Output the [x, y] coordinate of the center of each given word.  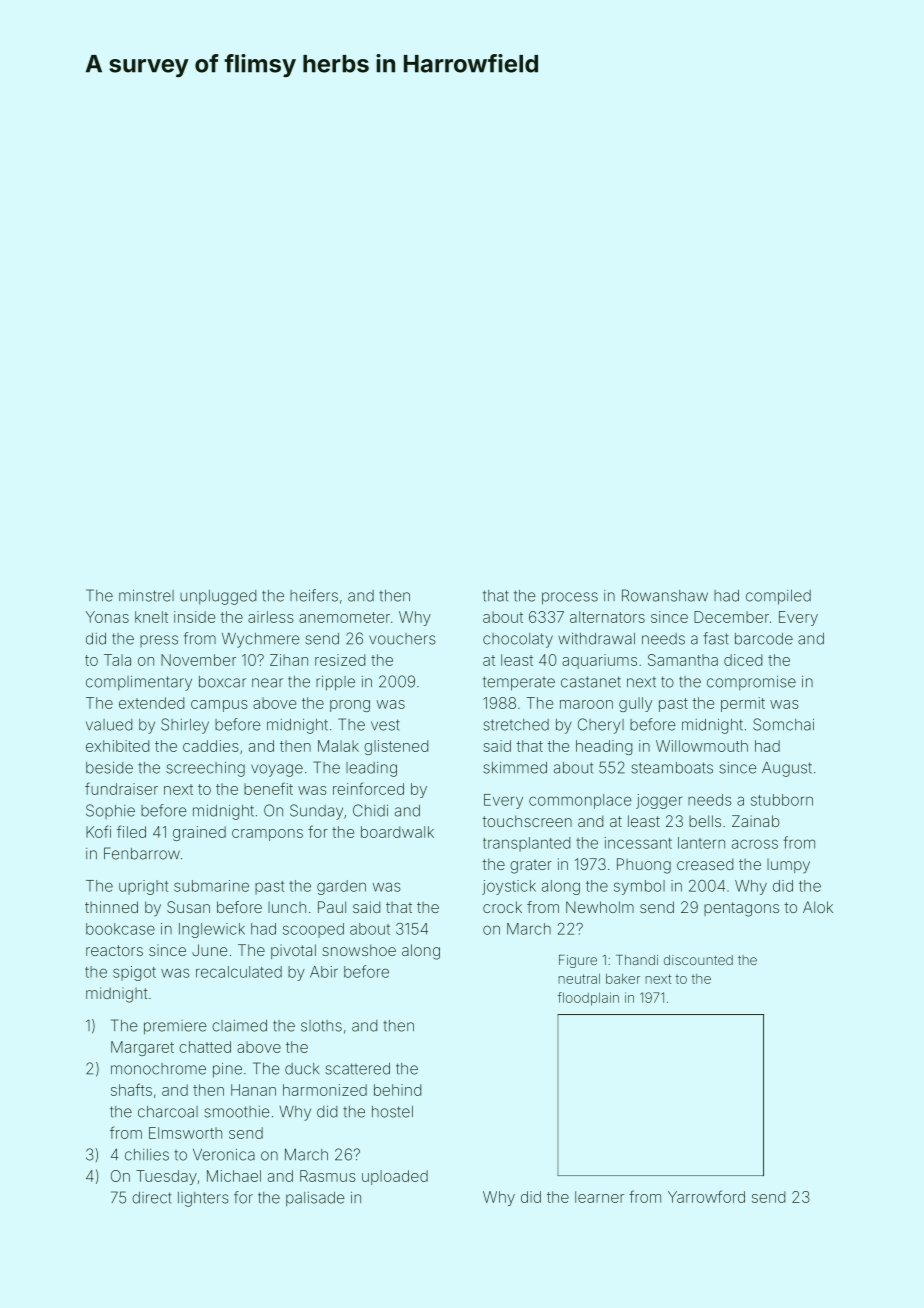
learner [599, 1197]
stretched [516, 725]
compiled [778, 597]
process [570, 598]
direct [152, 1198]
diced [743, 660]
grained [199, 833]
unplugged [218, 597]
